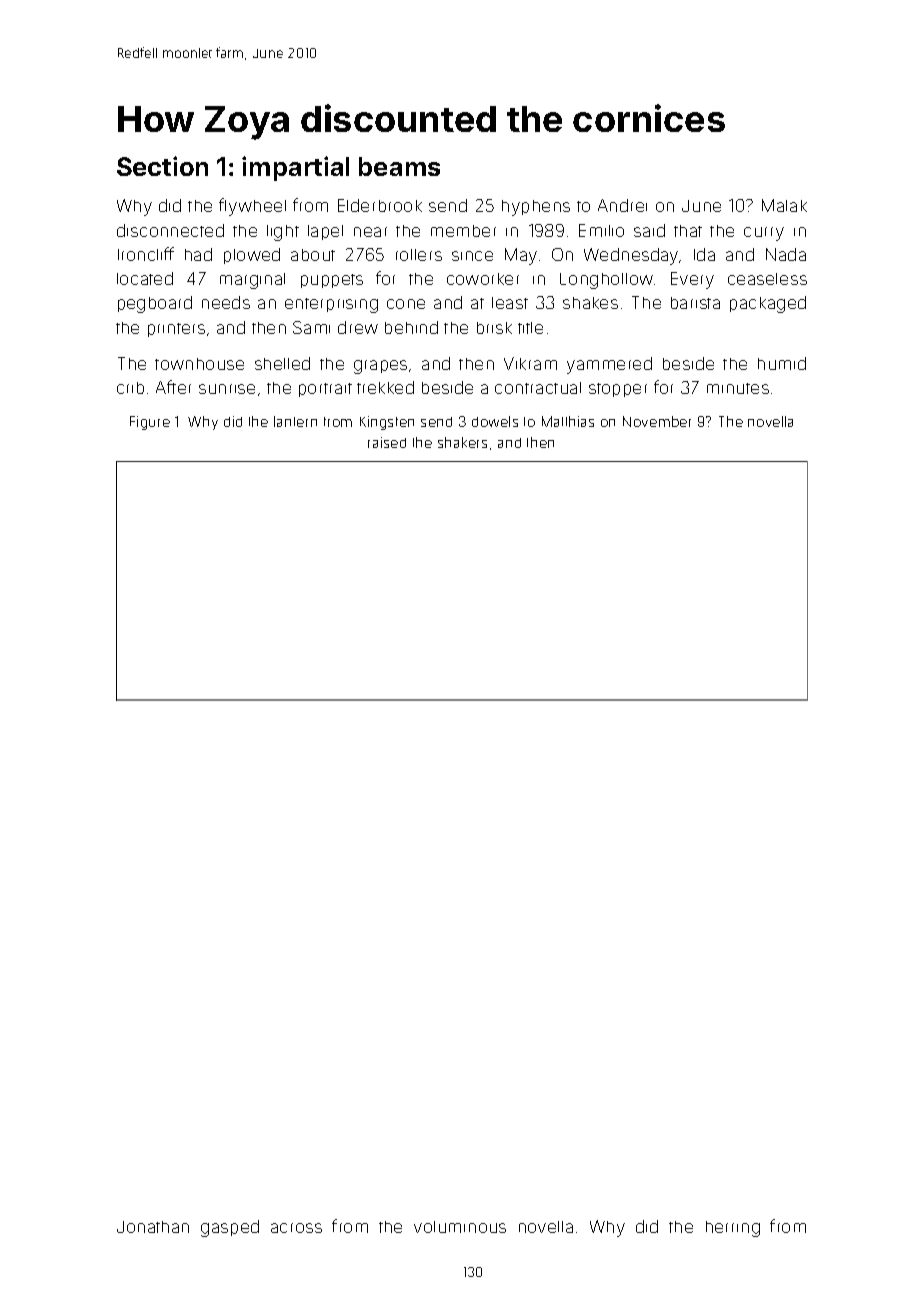 Image resolution: width=924 pixels, height=1314 pixels. Describe the element at coordinates (295, 421) in the image. I see `lantern` at that location.
